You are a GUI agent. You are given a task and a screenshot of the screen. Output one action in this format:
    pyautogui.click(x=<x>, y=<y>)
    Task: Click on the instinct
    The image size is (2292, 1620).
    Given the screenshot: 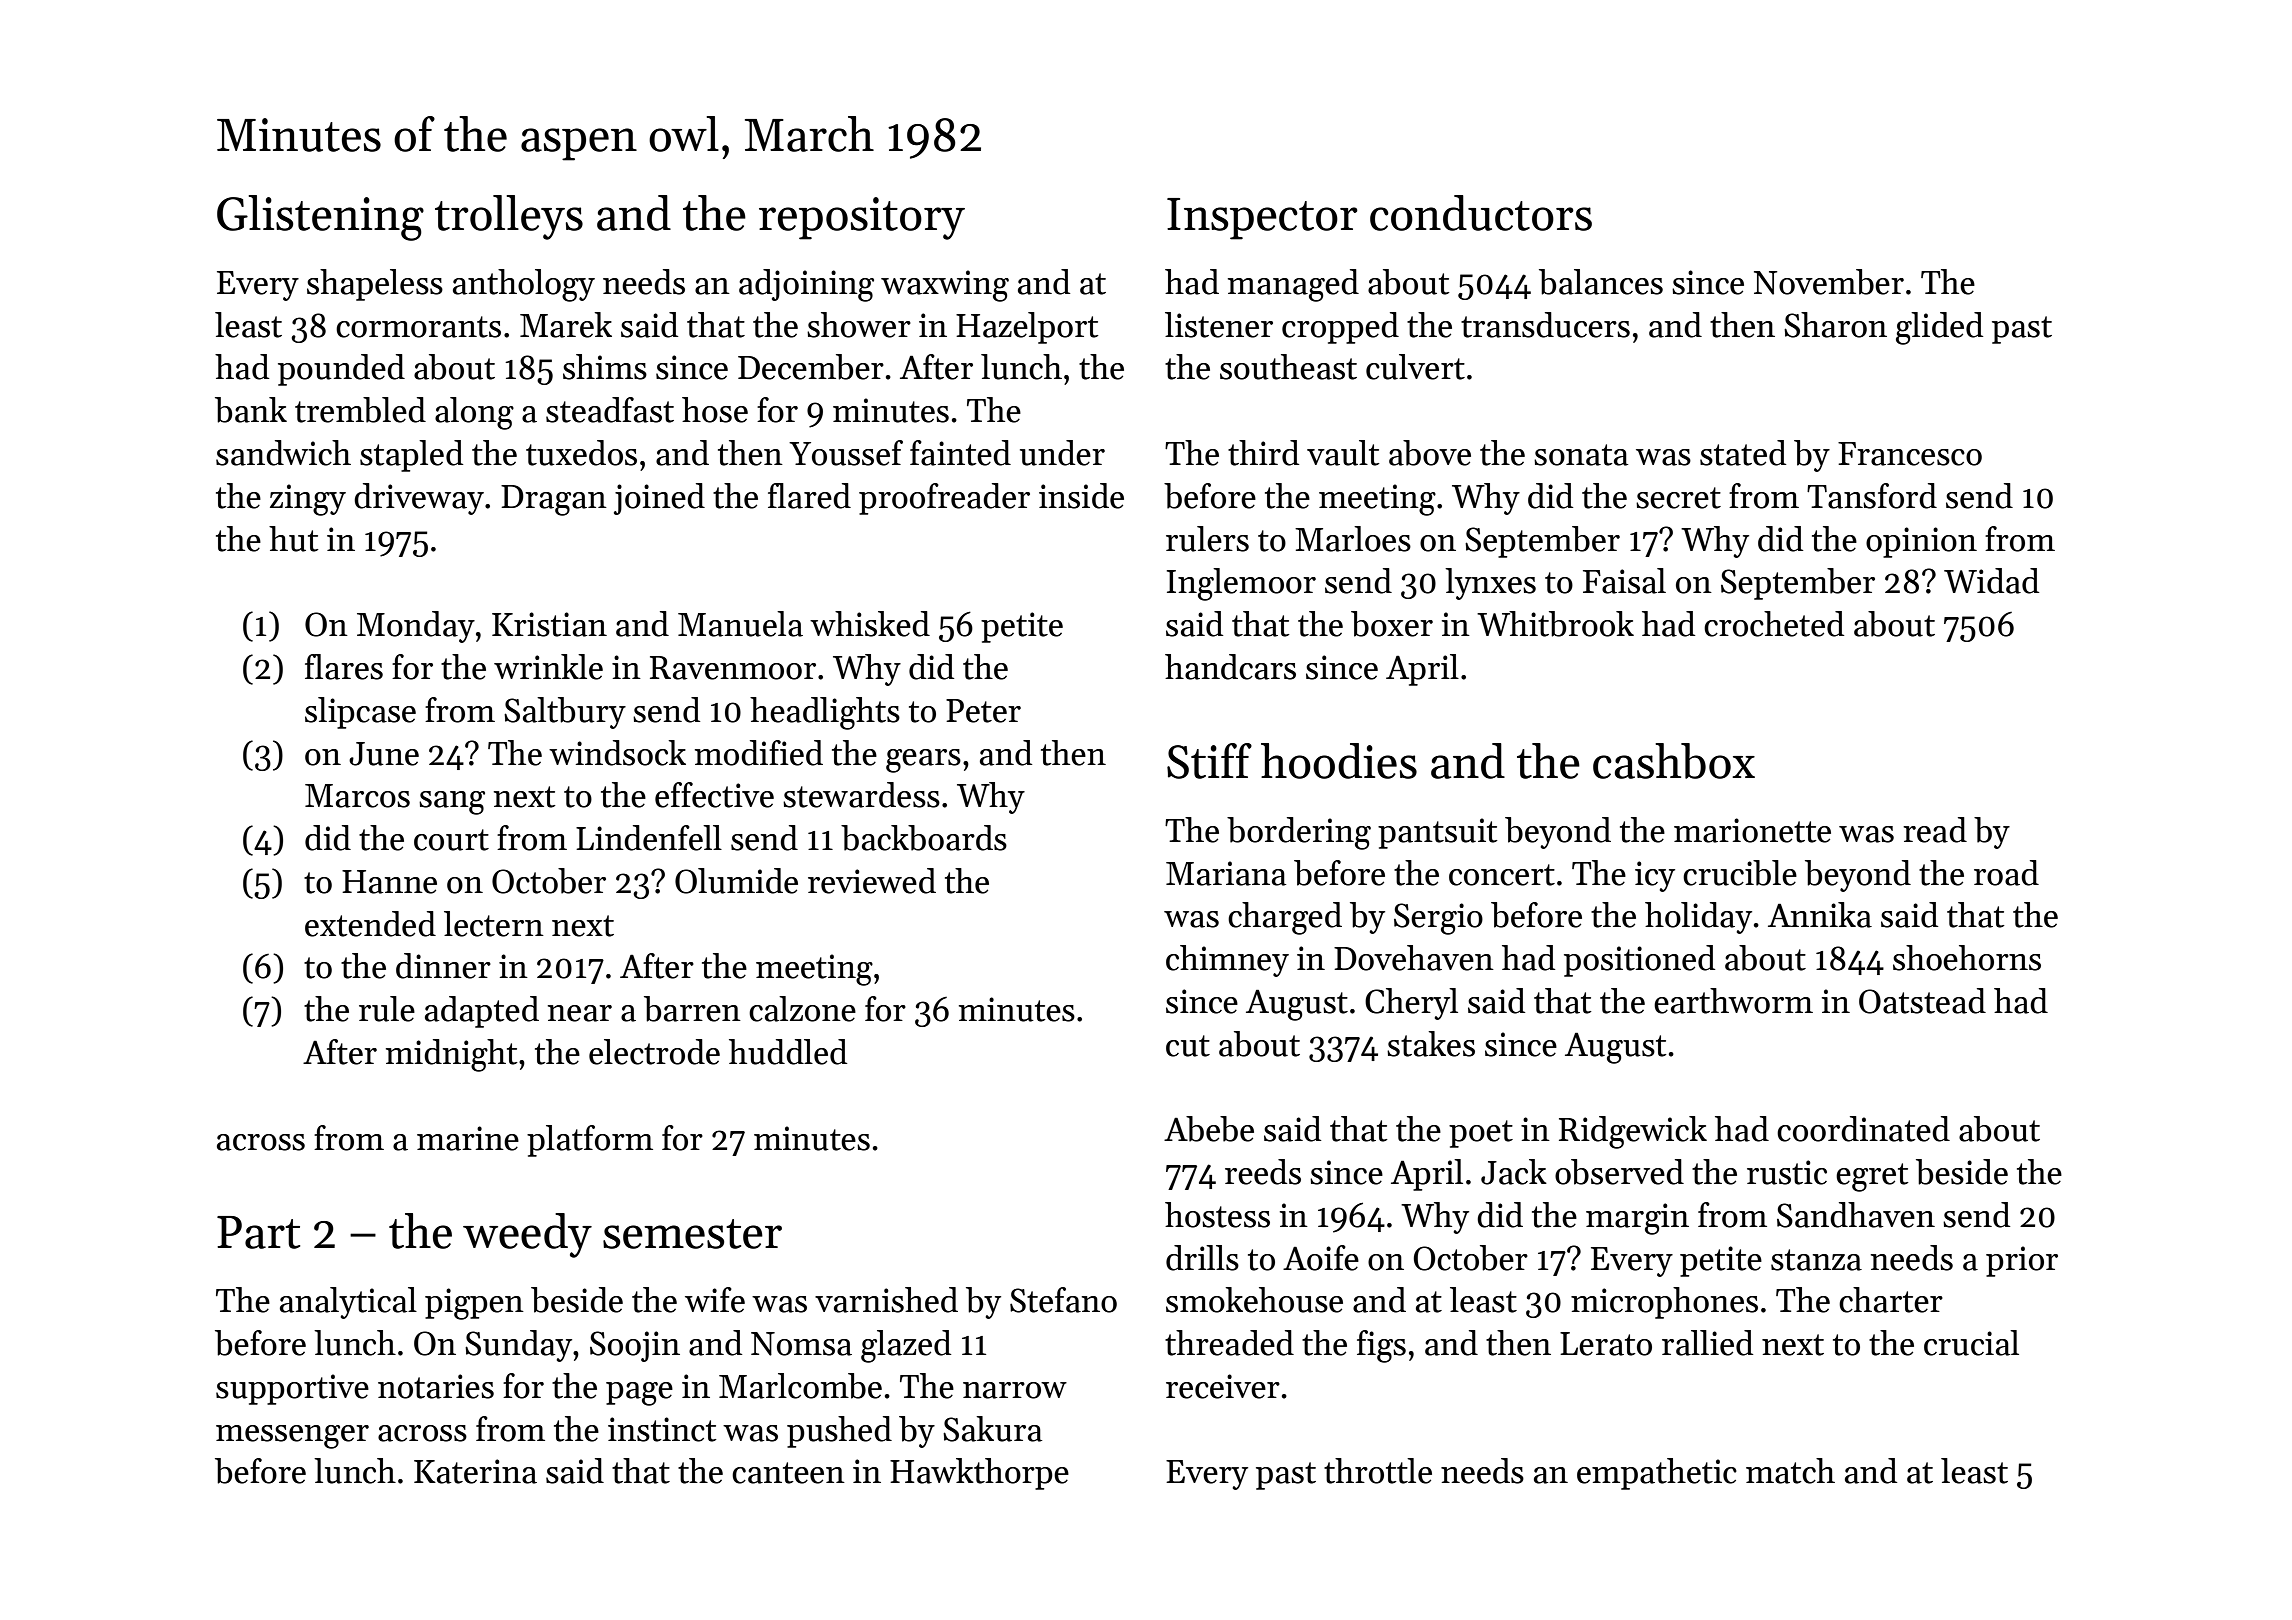 What is the action you would take?
    pyautogui.click(x=662, y=1429)
